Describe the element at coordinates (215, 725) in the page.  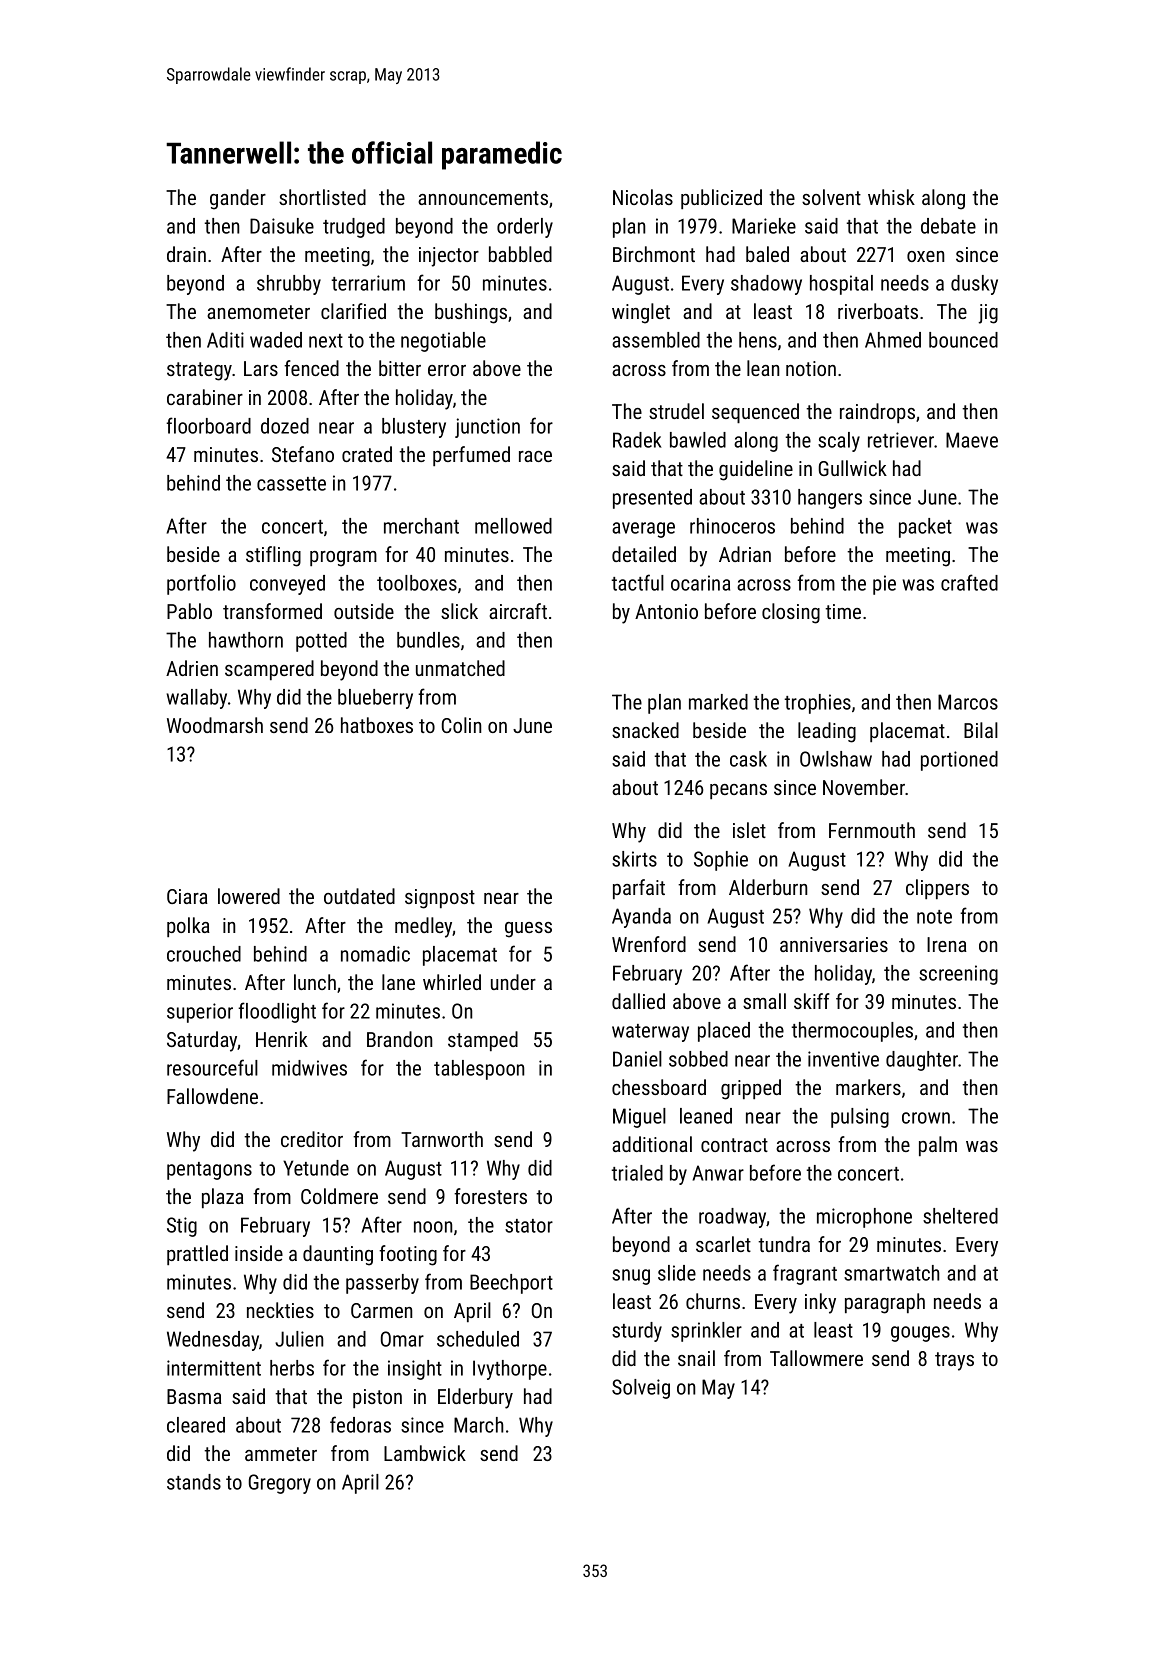
I see `Woodmarsh` at that location.
